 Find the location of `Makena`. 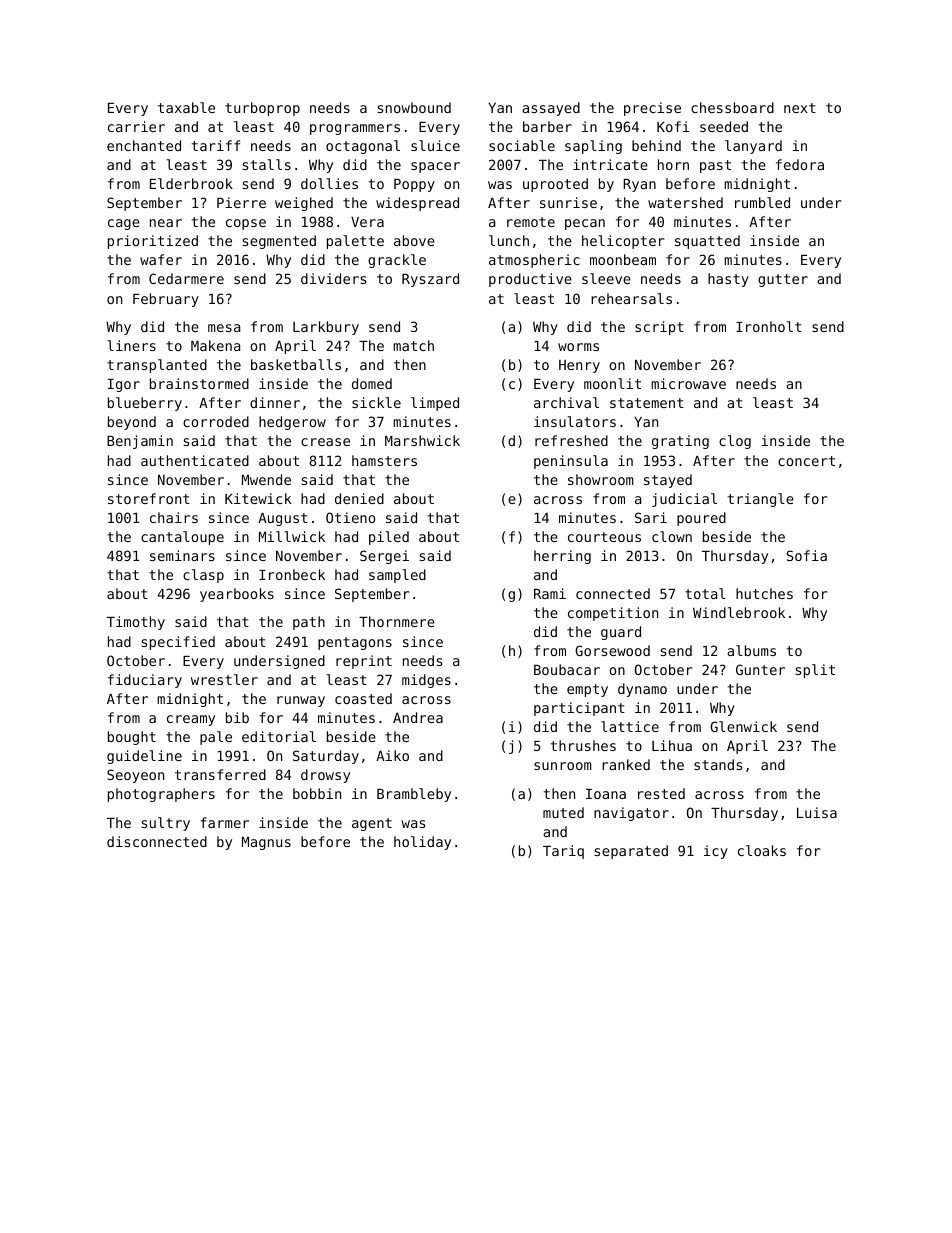

Makena is located at coordinates (215, 345).
